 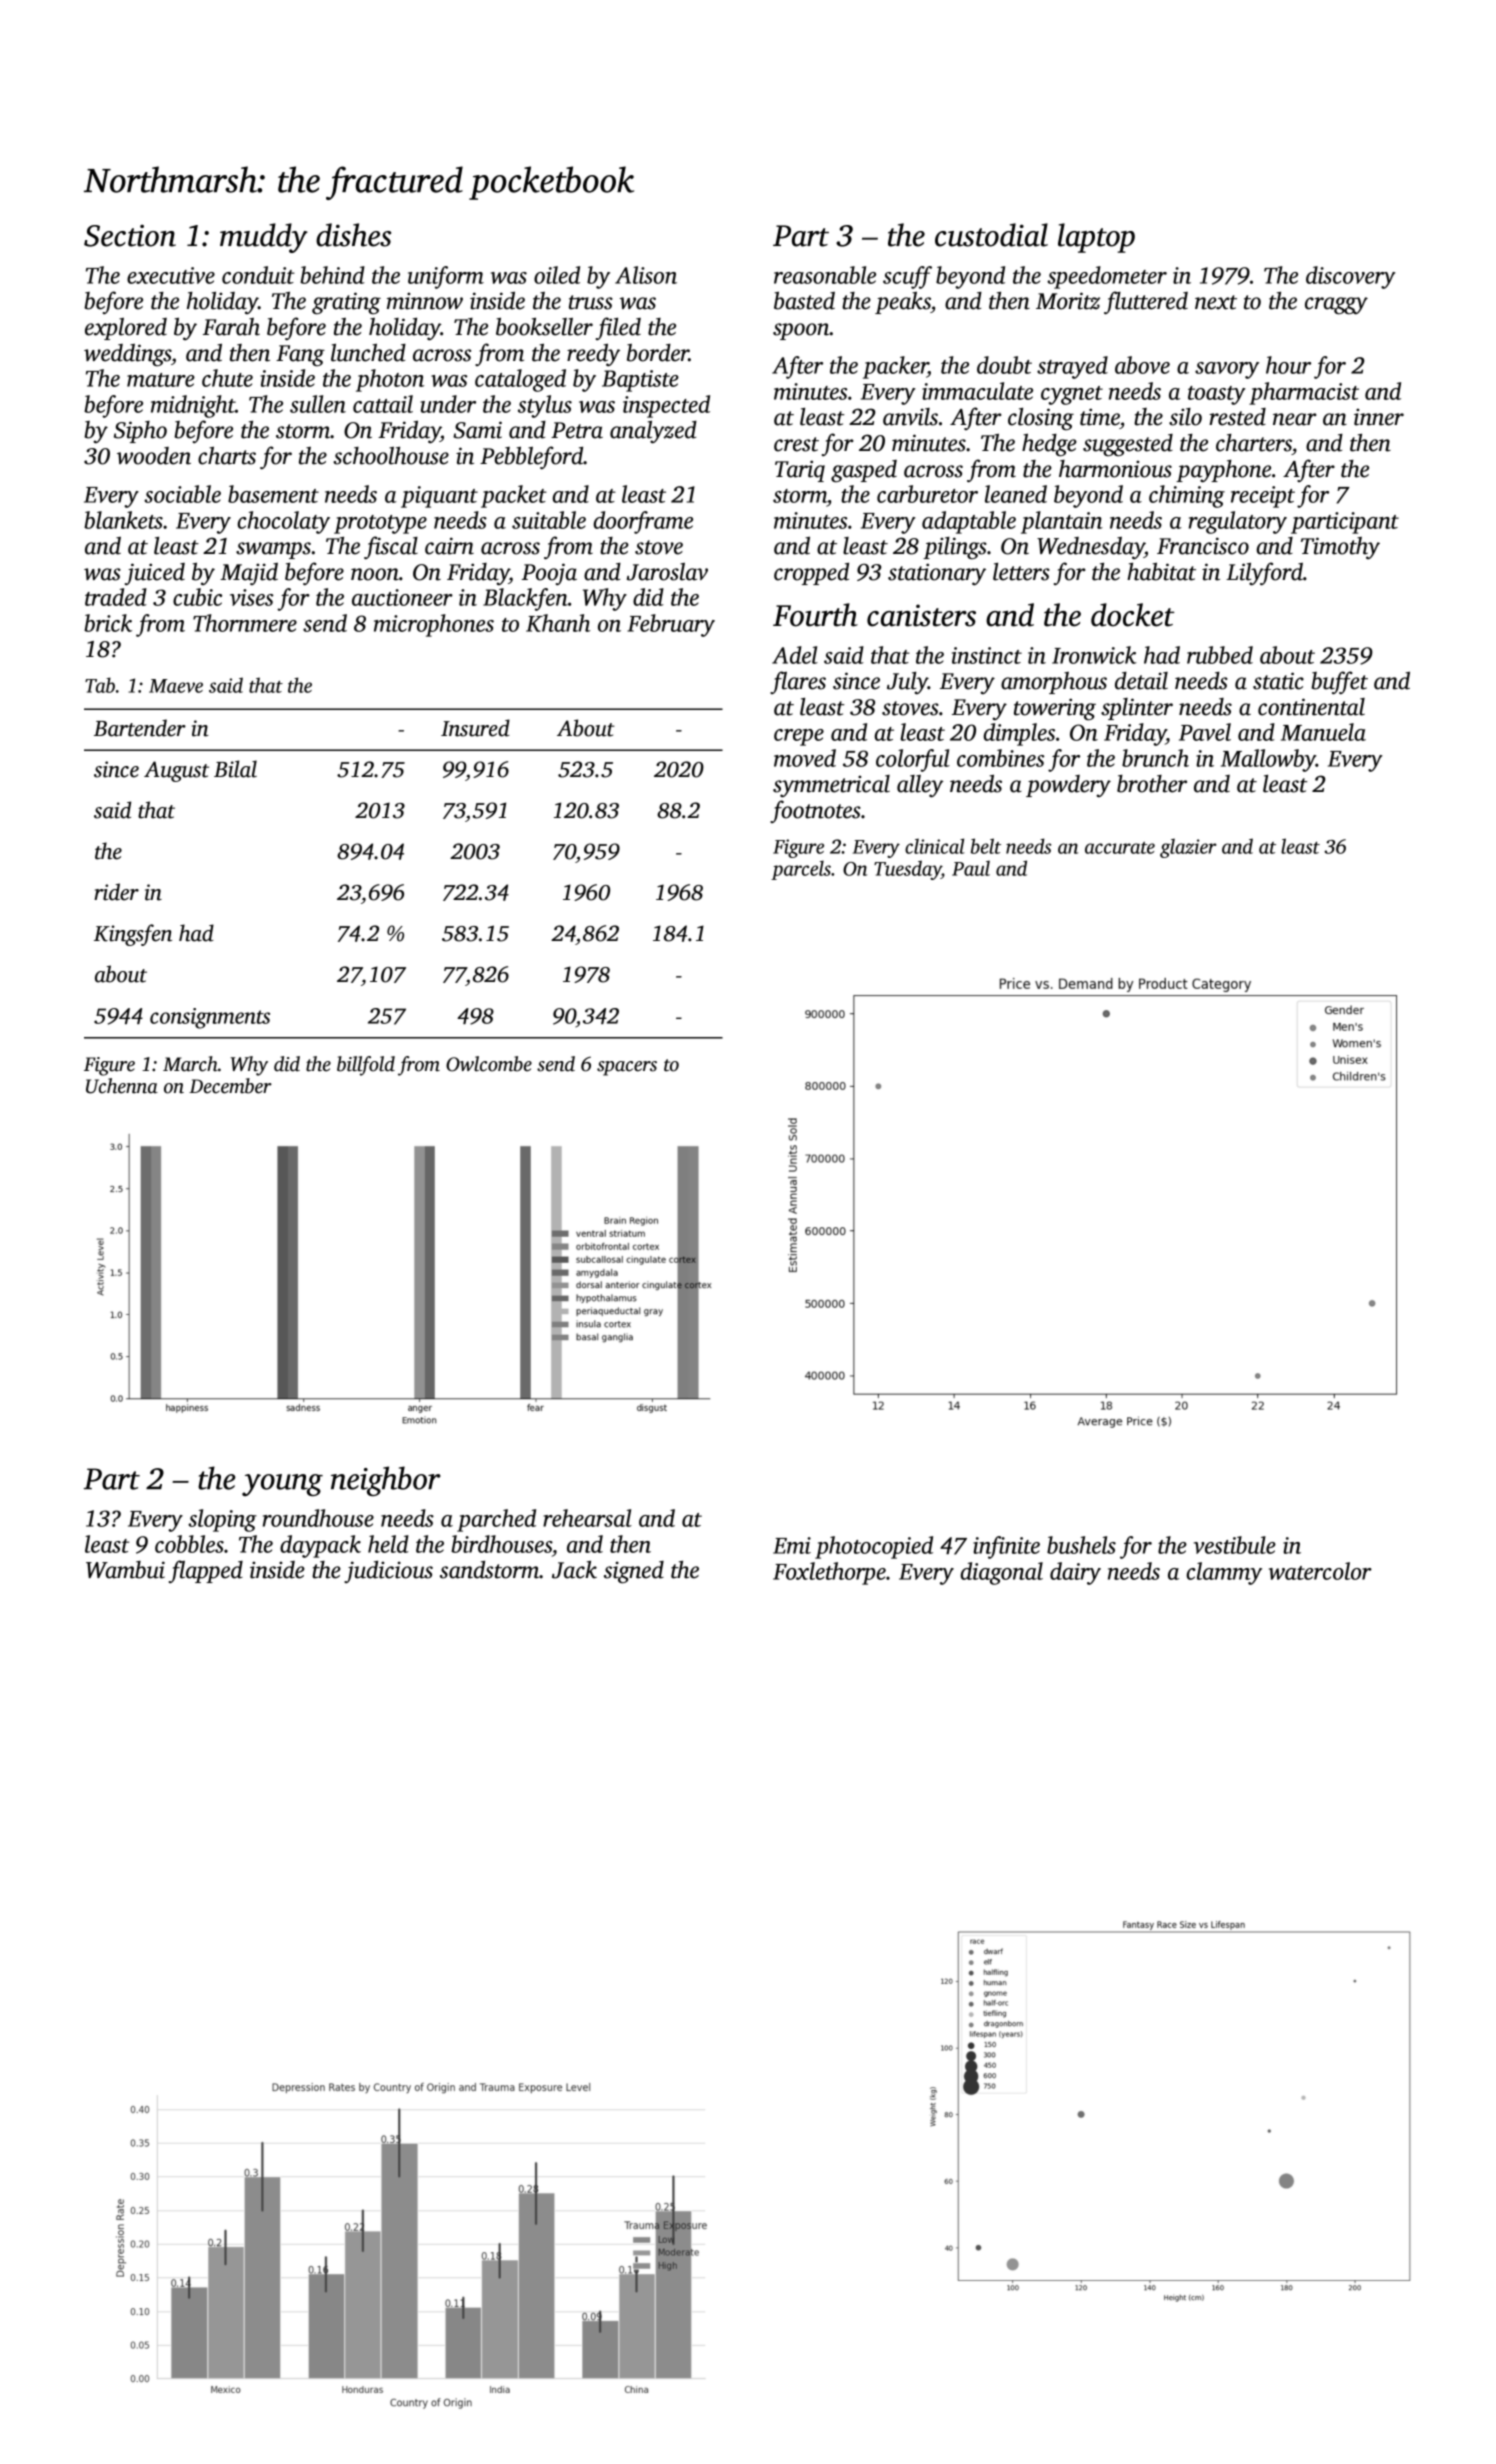 What do you see at coordinates (1304, 393) in the screenshot?
I see `pharmacist` at bounding box center [1304, 393].
